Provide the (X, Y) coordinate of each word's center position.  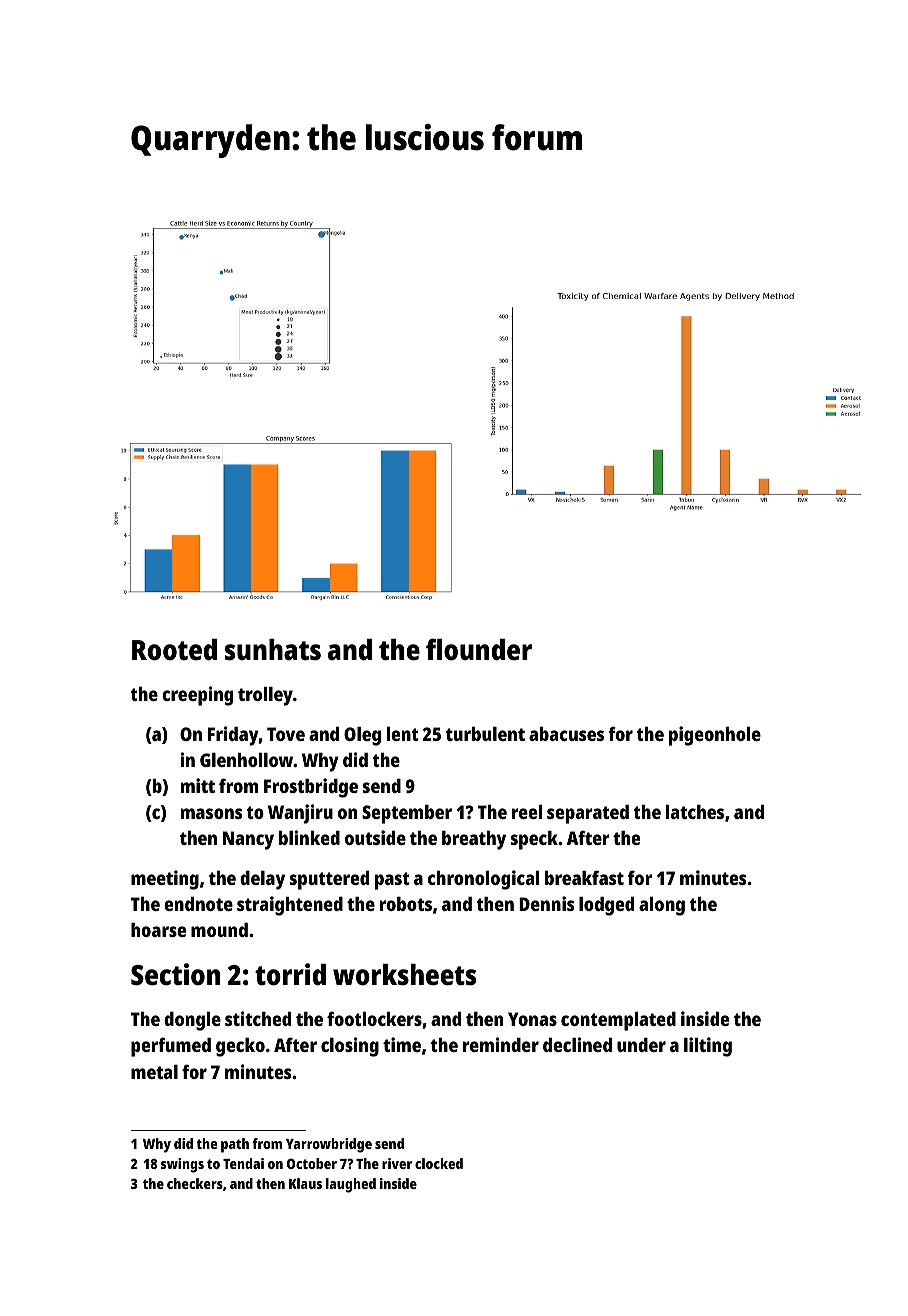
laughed (351, 1185)
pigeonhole (715, 736)
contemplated (618, 1021)
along (662, 906)
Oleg (362, 736)
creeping (197, 696)
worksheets (404, 975)
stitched (258, 1018)
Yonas (532, 1019)
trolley (265, 696)
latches (695, 812)
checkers (195, 1183)
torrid (290, 974)
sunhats (273, 650)
